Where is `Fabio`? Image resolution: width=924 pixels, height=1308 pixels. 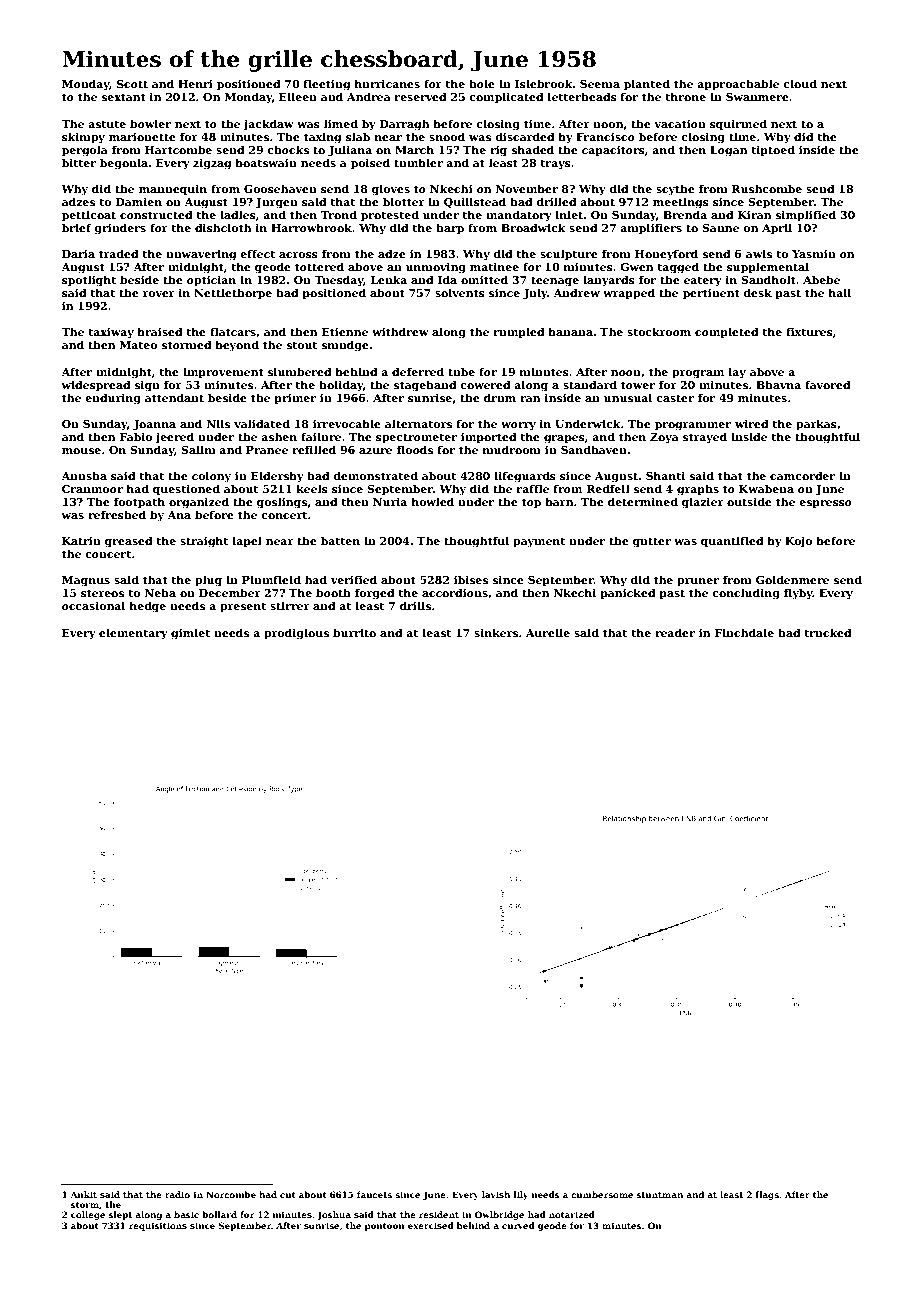 Fabio is located at coordinates (136, 436).
